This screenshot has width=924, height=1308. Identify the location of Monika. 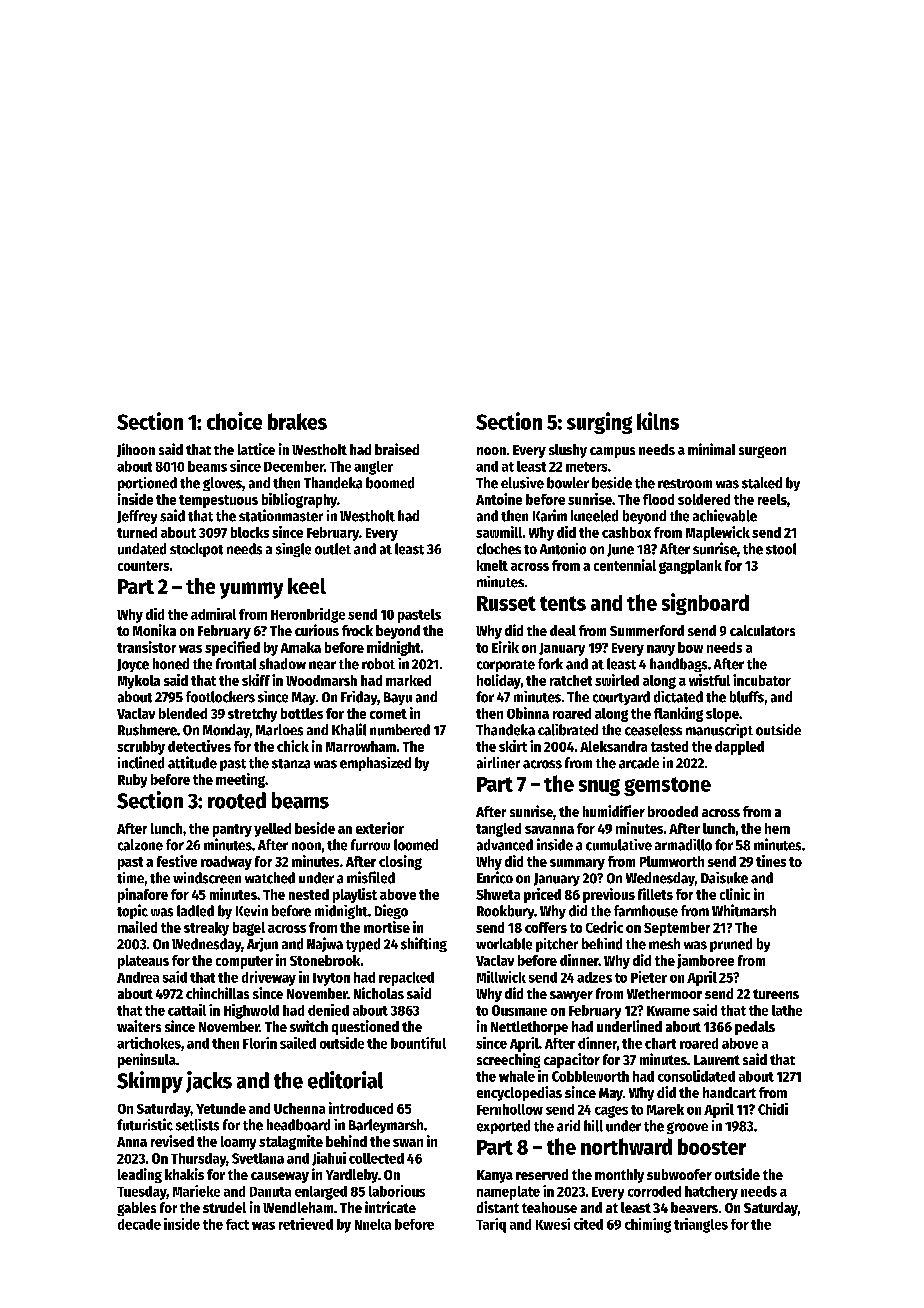
(154, 630).
